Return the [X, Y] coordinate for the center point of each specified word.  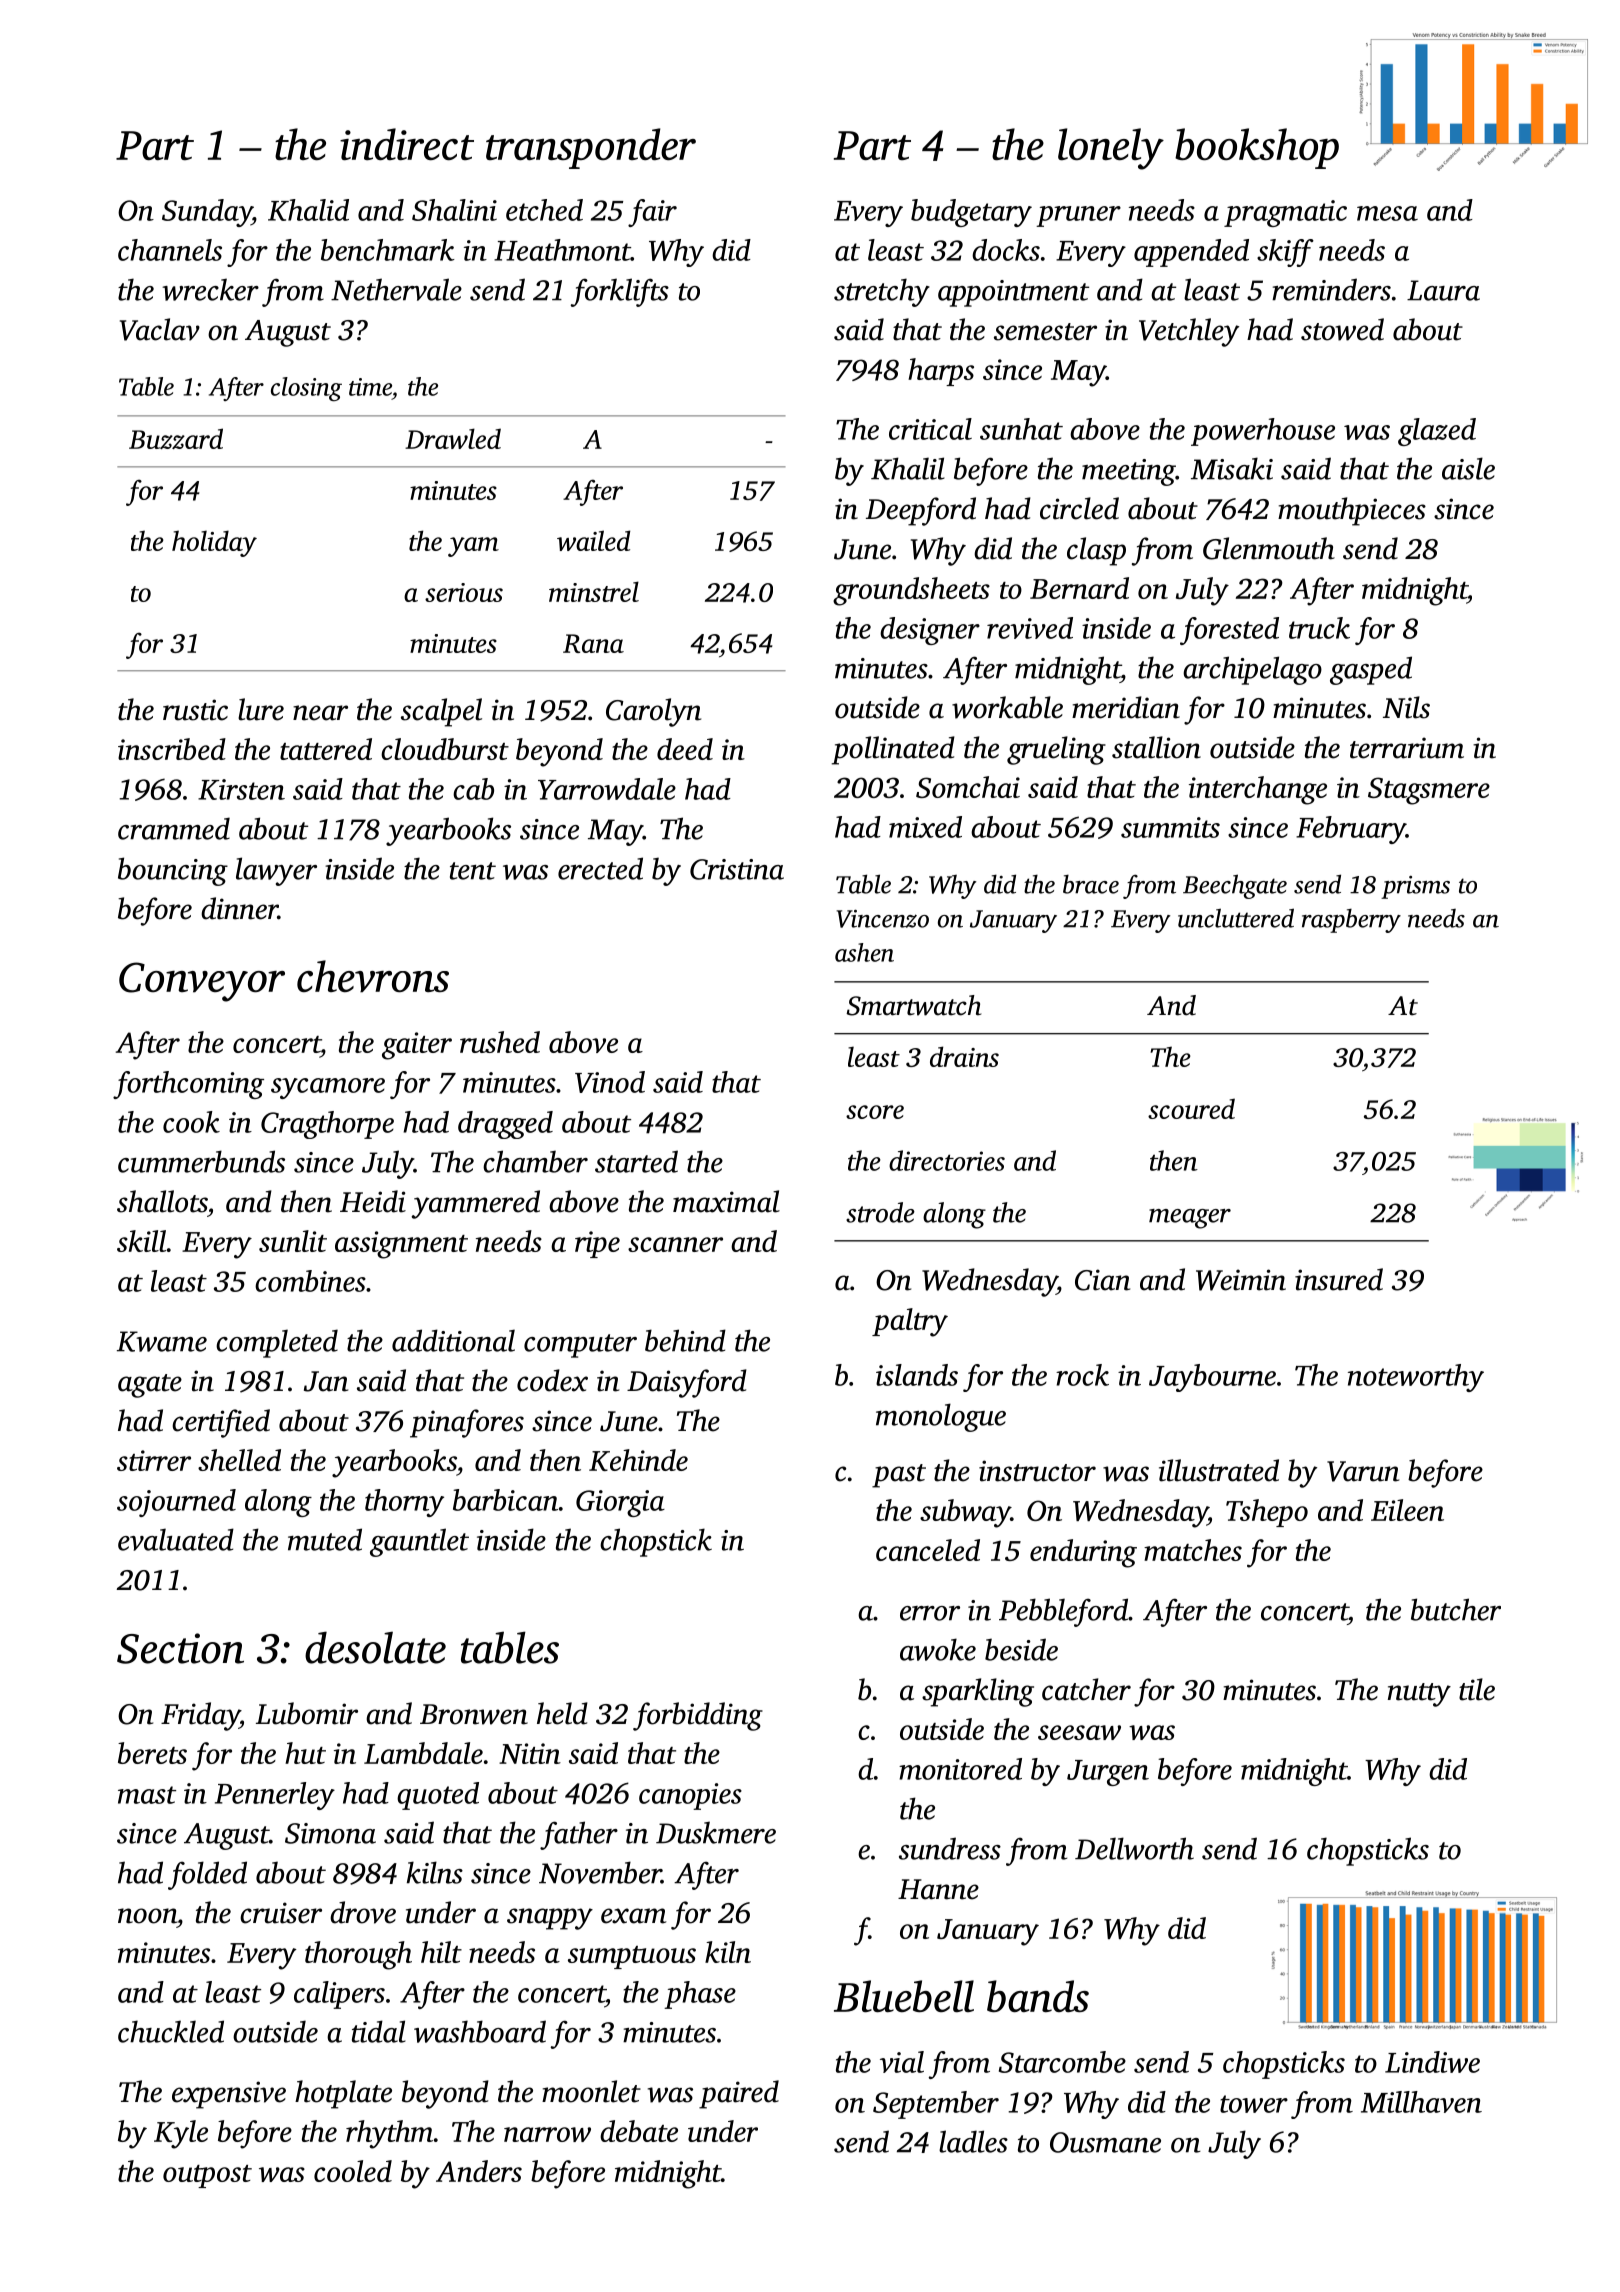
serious [464, 592]
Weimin [1241, 1280]
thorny [404, 1503]
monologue [941, 1417]
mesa [1387, 213]
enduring [1083, 1553]
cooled [353, 2171]
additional [453, 1340]
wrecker [210, 289]
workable [1007, 707]
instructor [1037, 1471]
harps [941, 372]
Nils [1406, 707]
